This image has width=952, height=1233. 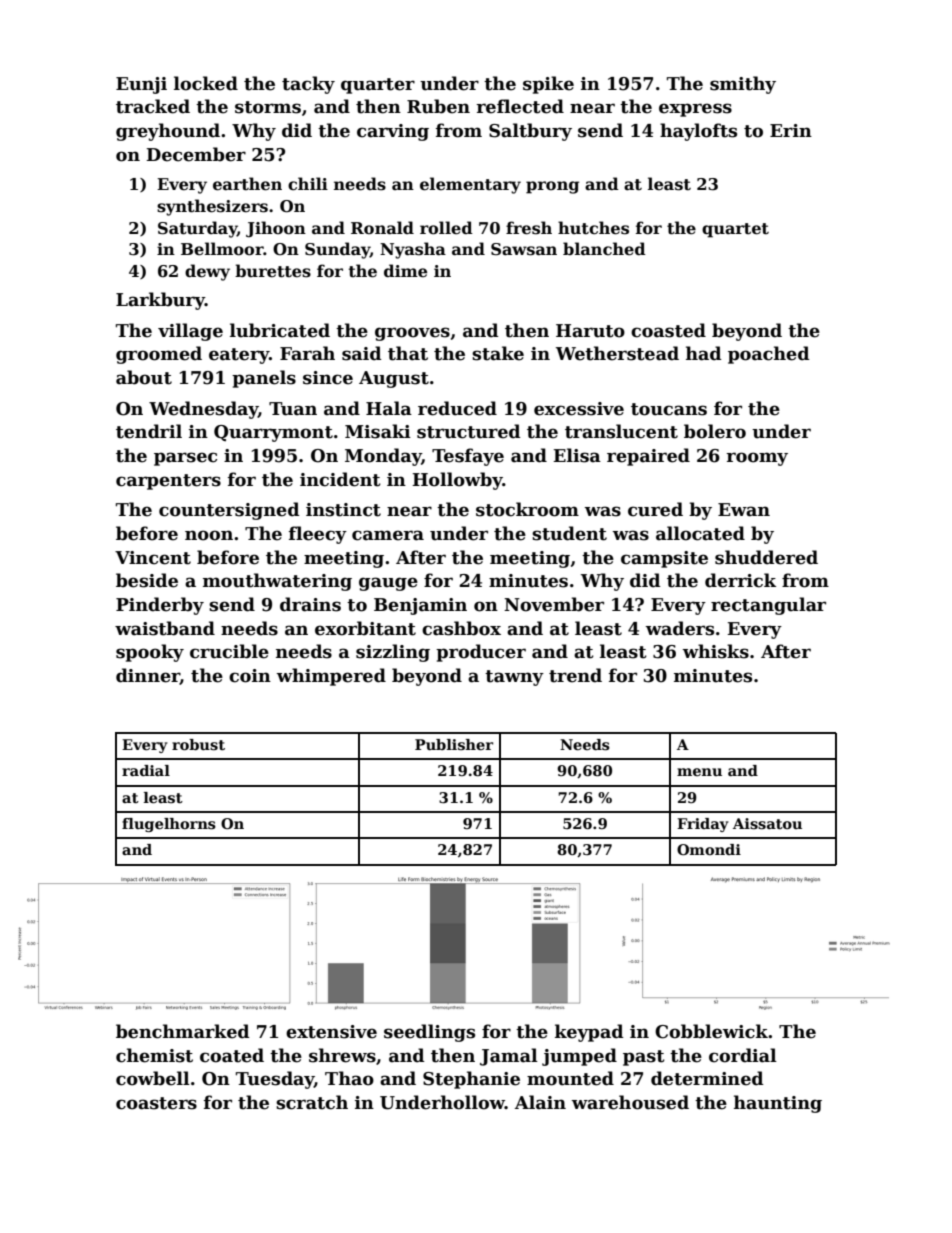 I want to click on menu, so click(x=699, y=772).
